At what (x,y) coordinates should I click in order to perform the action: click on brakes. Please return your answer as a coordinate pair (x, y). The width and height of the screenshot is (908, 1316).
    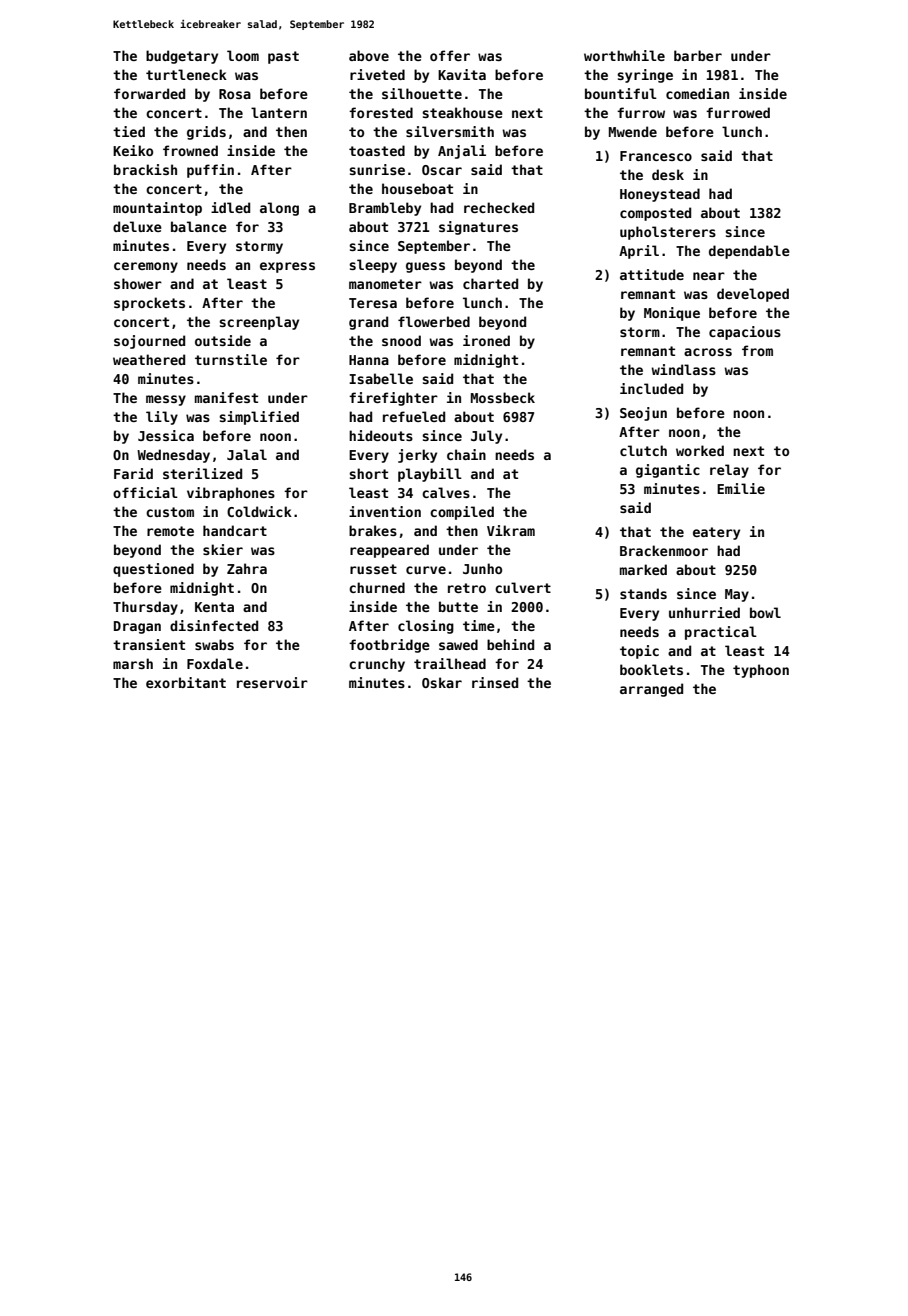
    Looking at the image, I should click on (373, 530).
